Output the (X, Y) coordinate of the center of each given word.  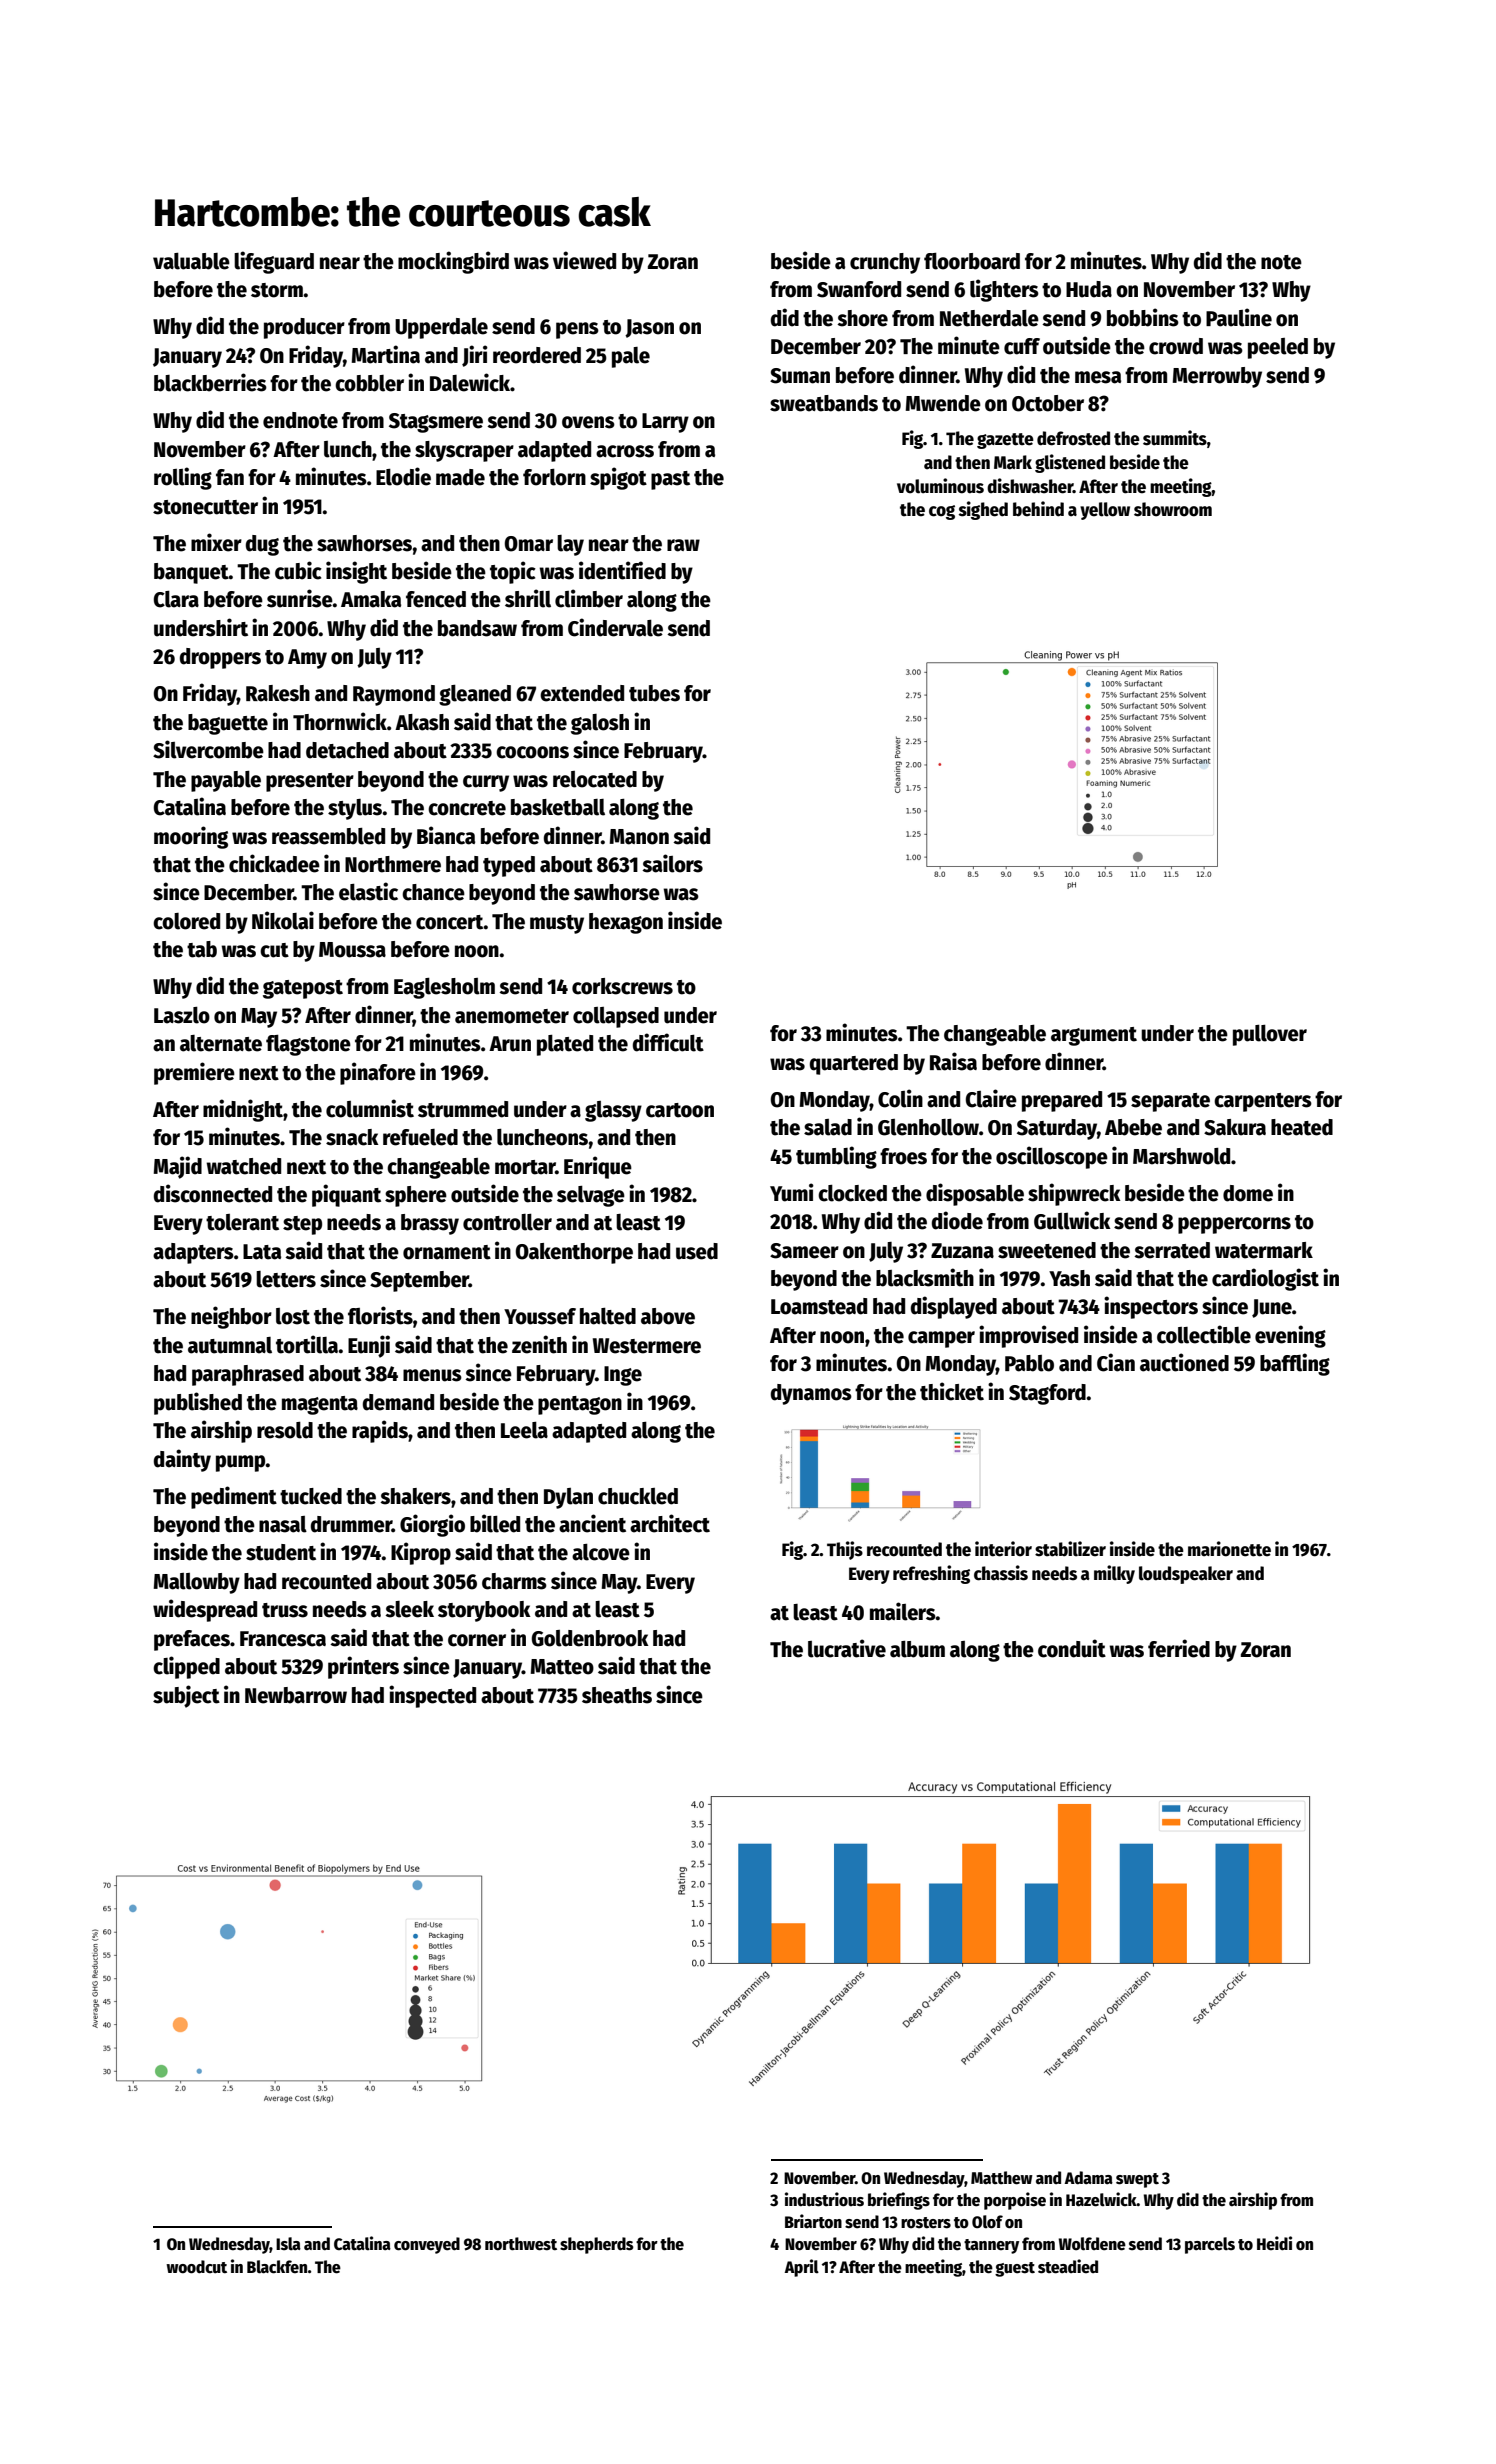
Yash (1069, 1278)
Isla (288, 2244)
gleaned (475, 695)
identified (622, 570)
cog (942, 512)
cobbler (369, 383)
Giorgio (432, 1525)
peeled (1278, 348)
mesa (1098, 377)
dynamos (811, 1394)
